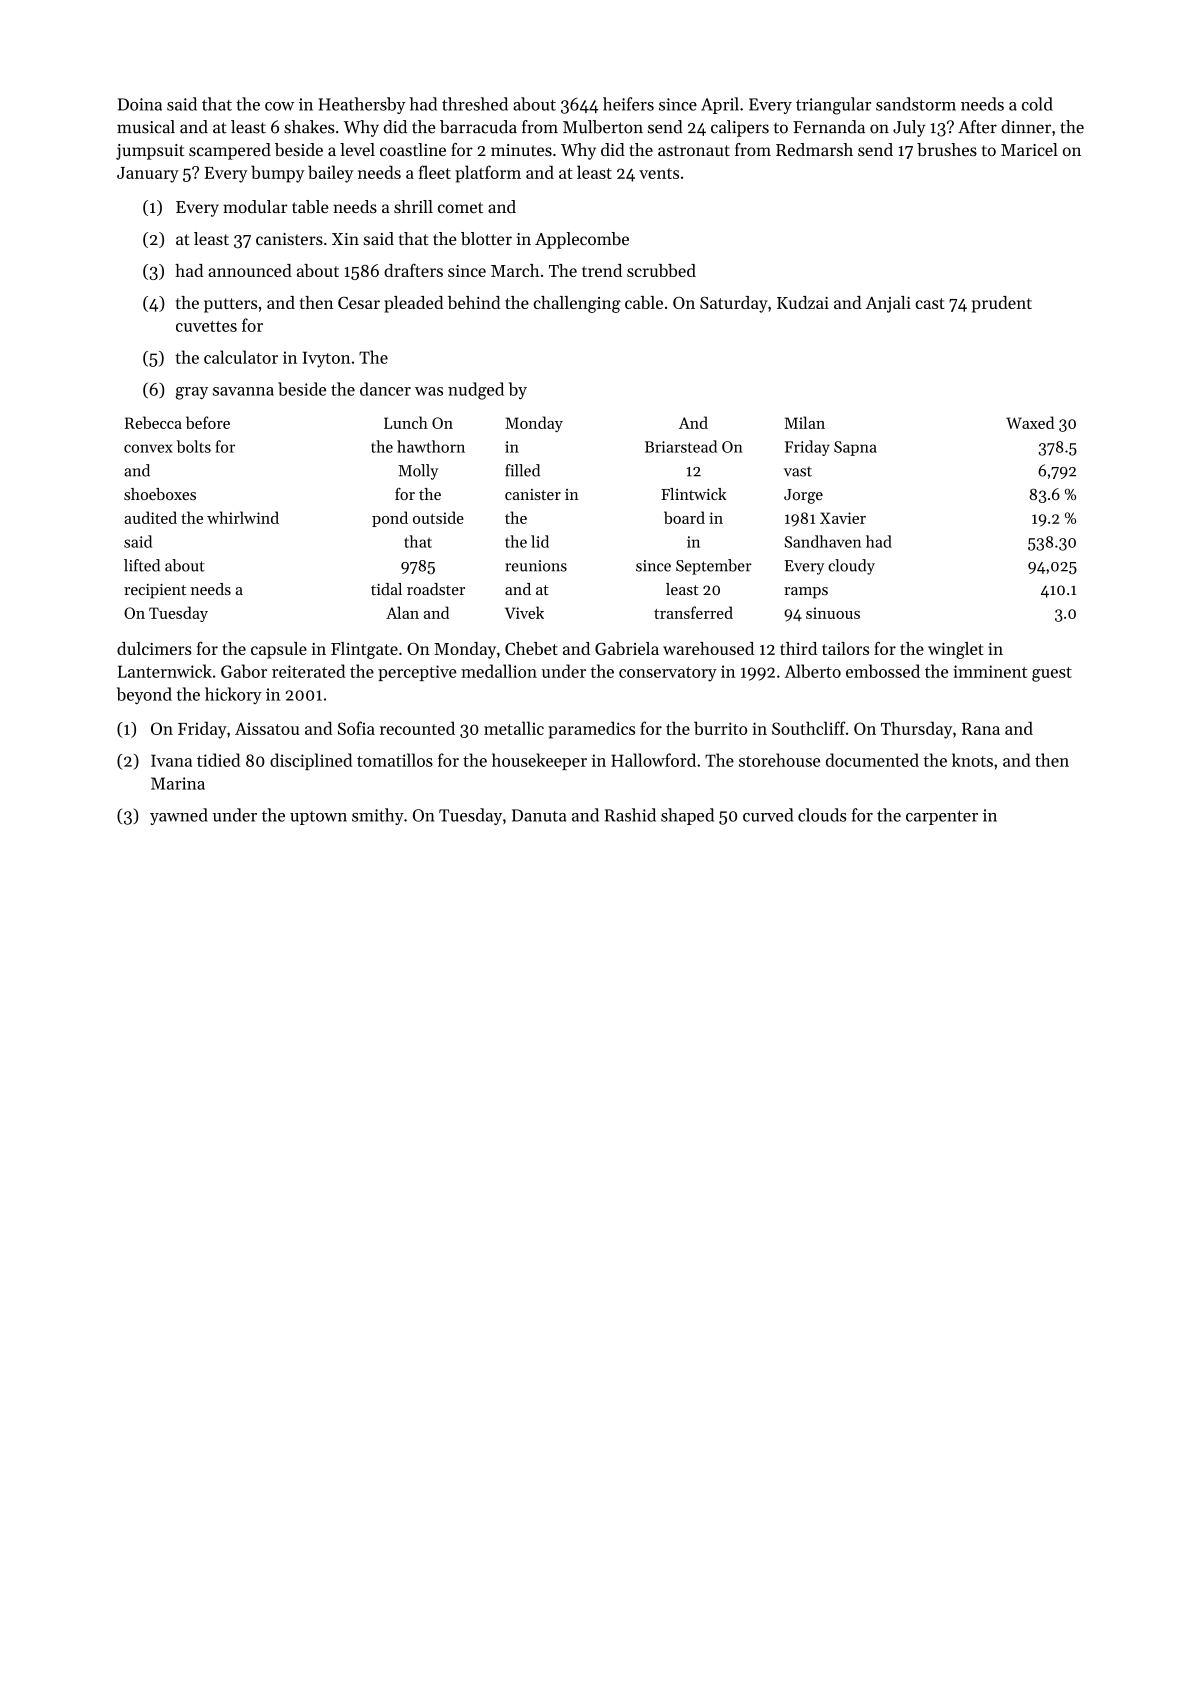  Describe the element at coordinates (843, 518) in the document. I see `Xavier` at that location.
